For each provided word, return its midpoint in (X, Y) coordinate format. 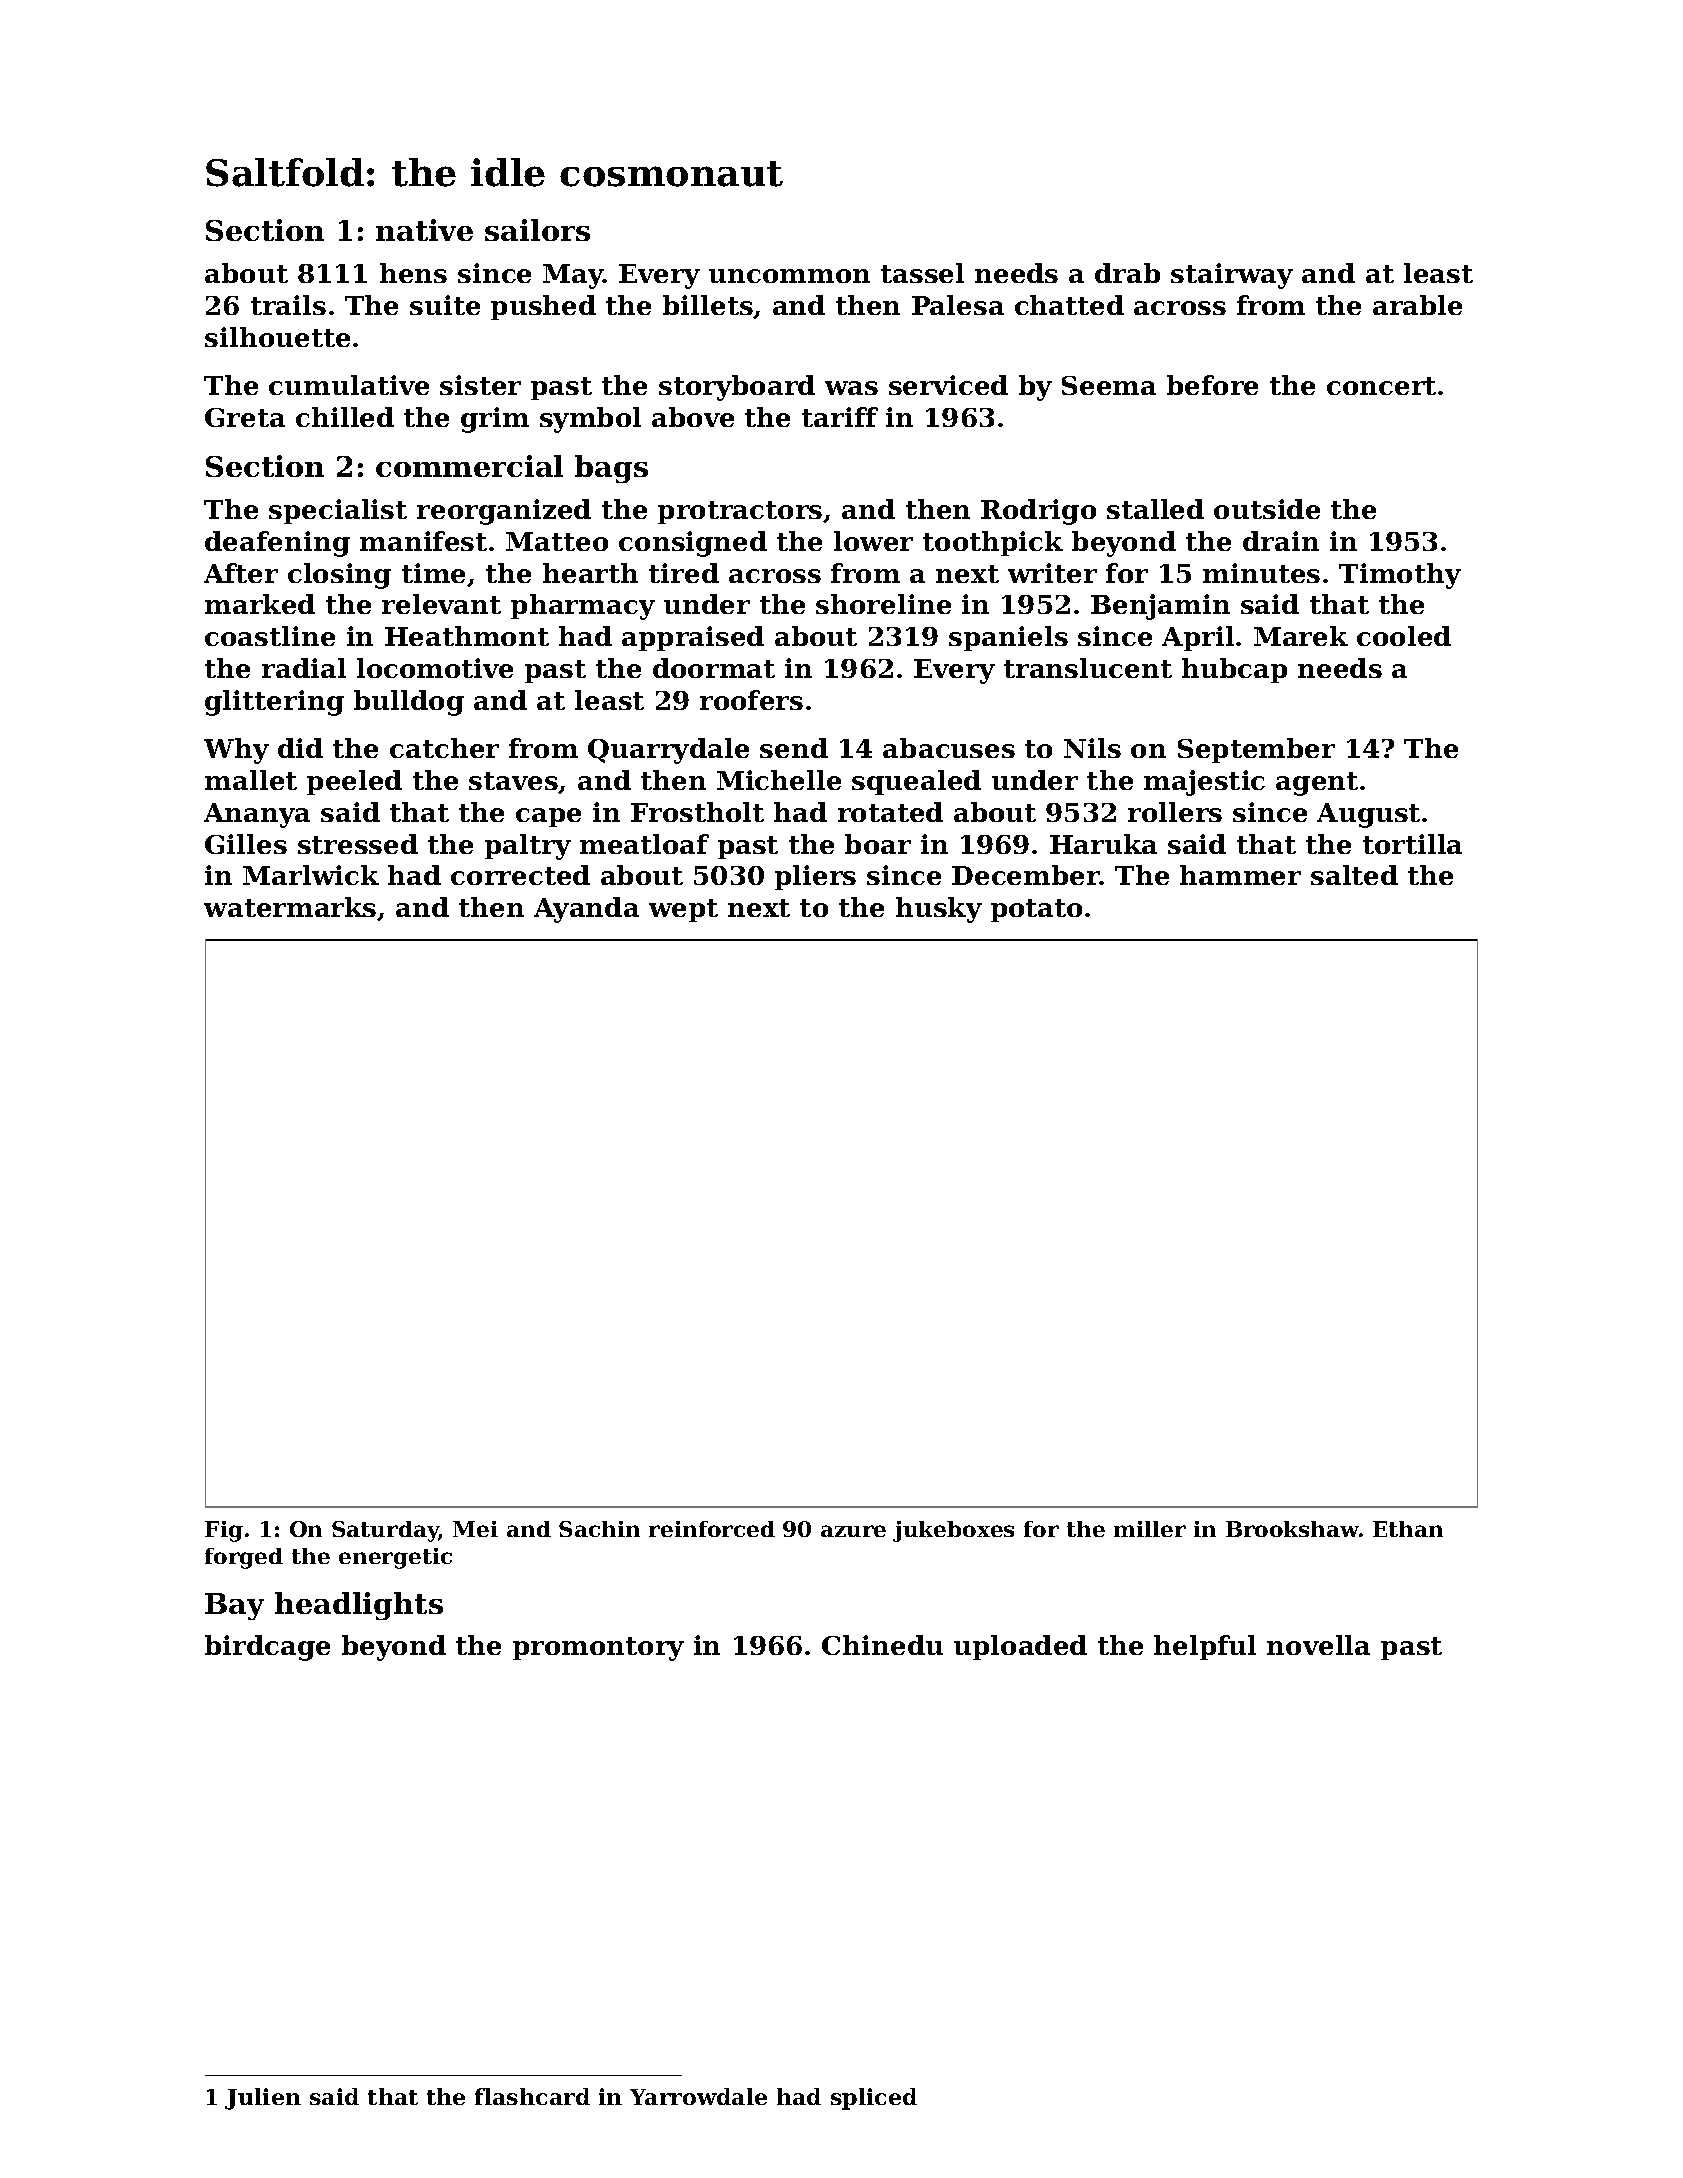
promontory (598, 1649)
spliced (874, 2099)
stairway (1232, 276)
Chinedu (882, 1645)
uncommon (789, 276)
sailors (537, 230)
